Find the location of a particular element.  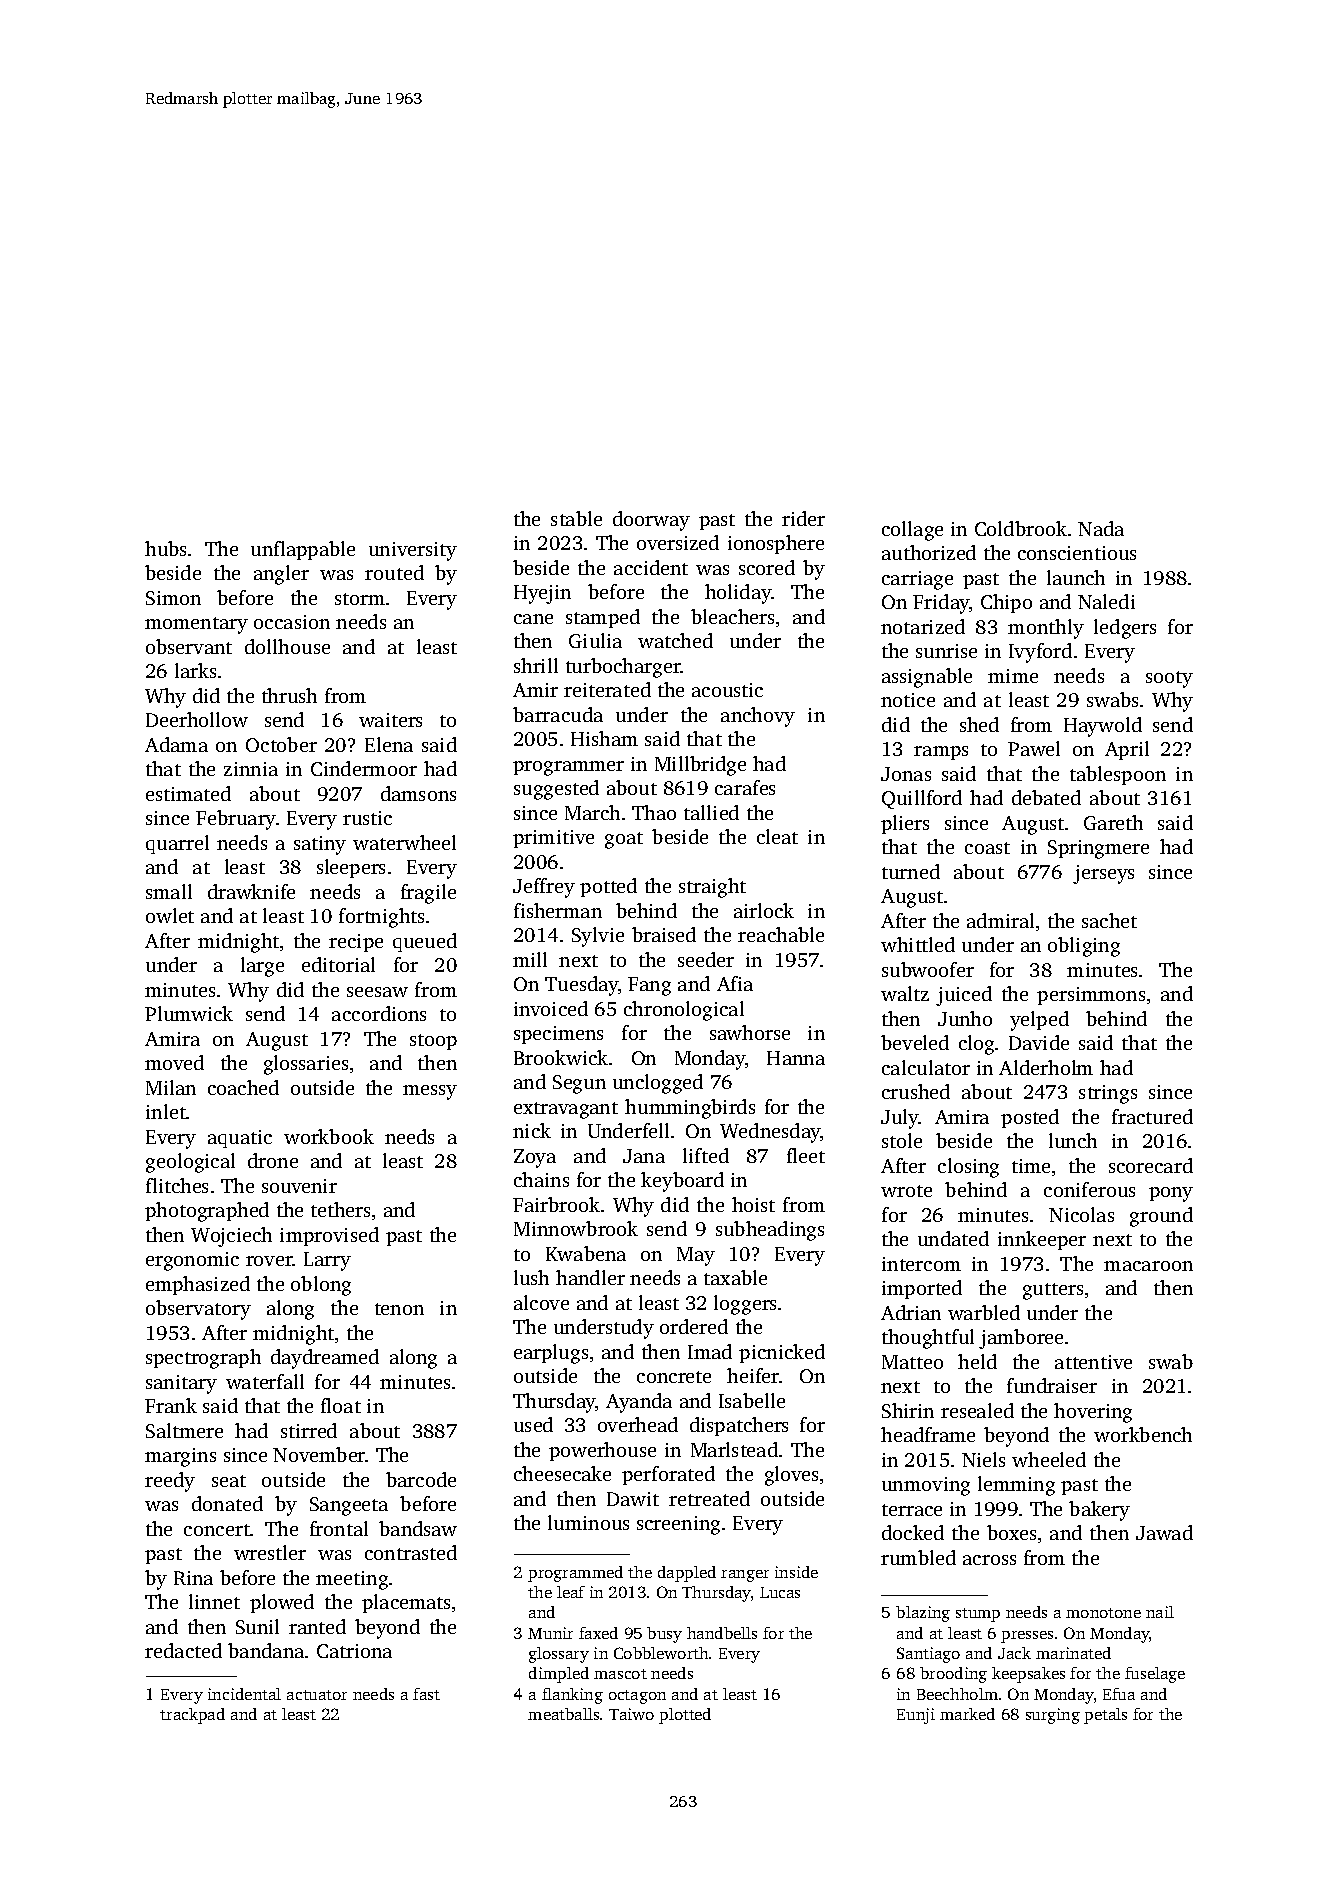

redacted is located at coordinates (183, 1650).
